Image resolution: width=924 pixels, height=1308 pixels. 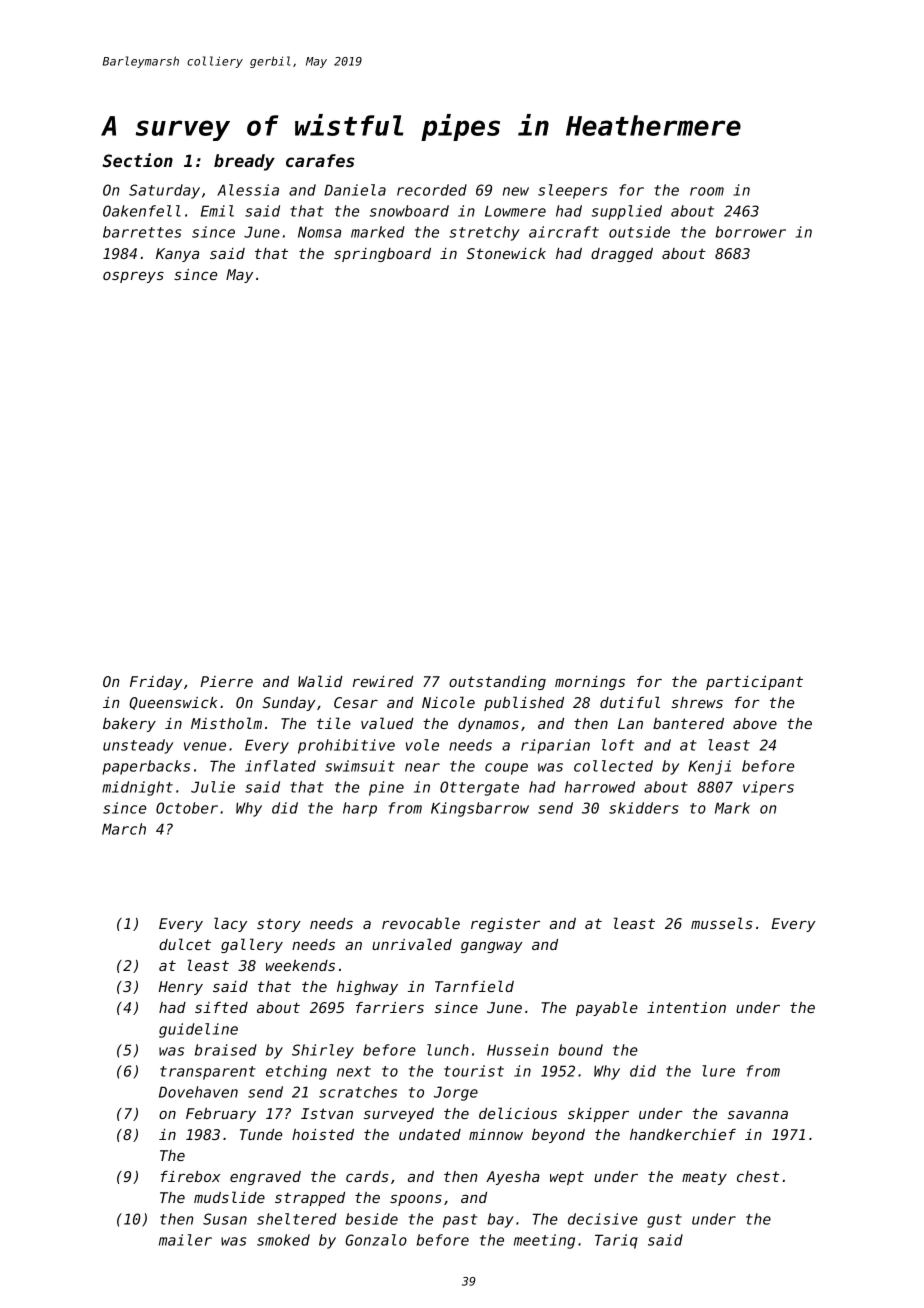 I want to click on Kanya, so click(x=177, y=255).
